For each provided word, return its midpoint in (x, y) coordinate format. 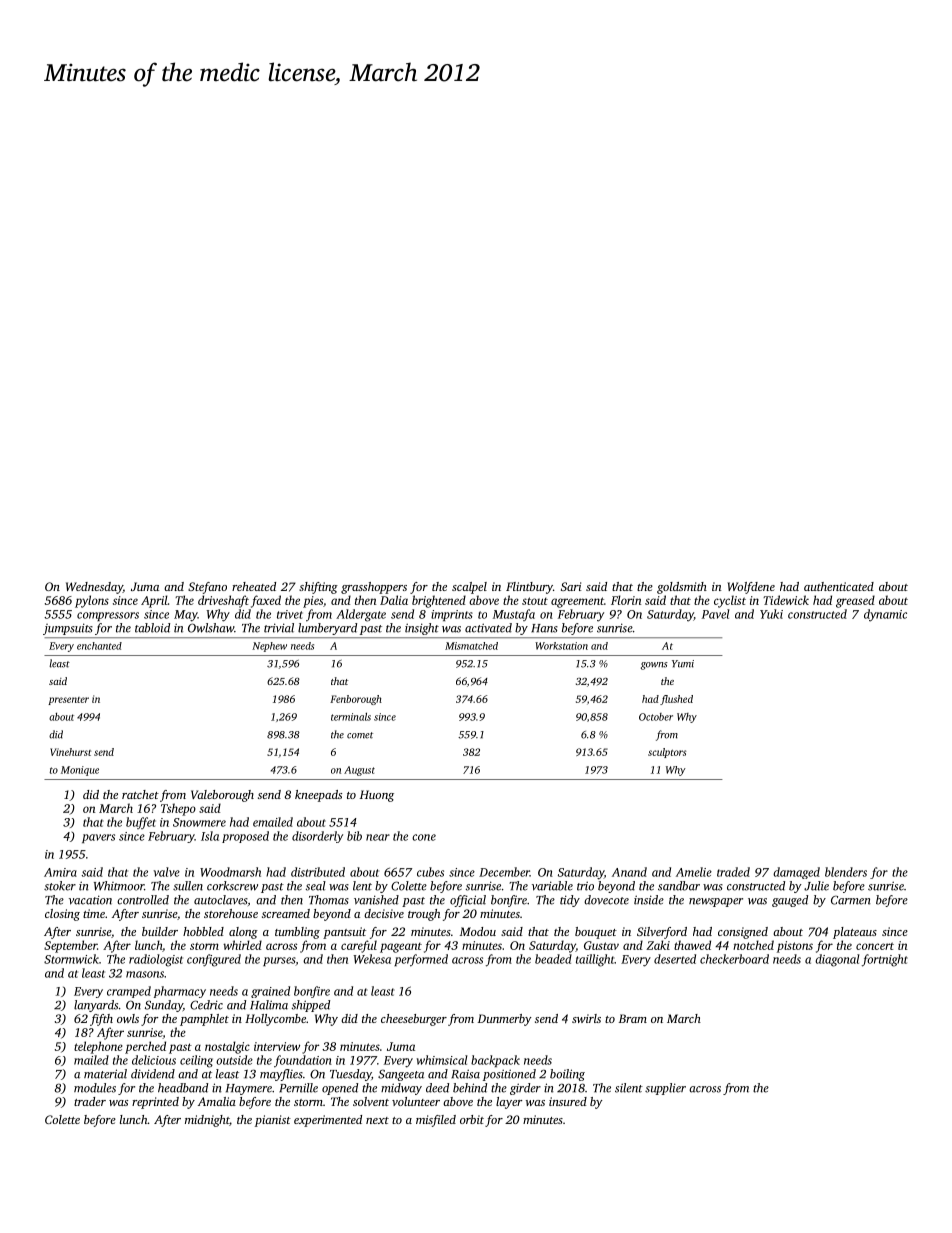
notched (753, 945)
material (105, 1074)
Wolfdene (751, 588)
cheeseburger (414, 1020)
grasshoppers (374, 588)
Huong (377, 796)
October (656, 717)
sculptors (667, 753)
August (359, 771)
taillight (595, 960)
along (243, 933)
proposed (245, 837)
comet (360, 735)
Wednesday (94, 588)
